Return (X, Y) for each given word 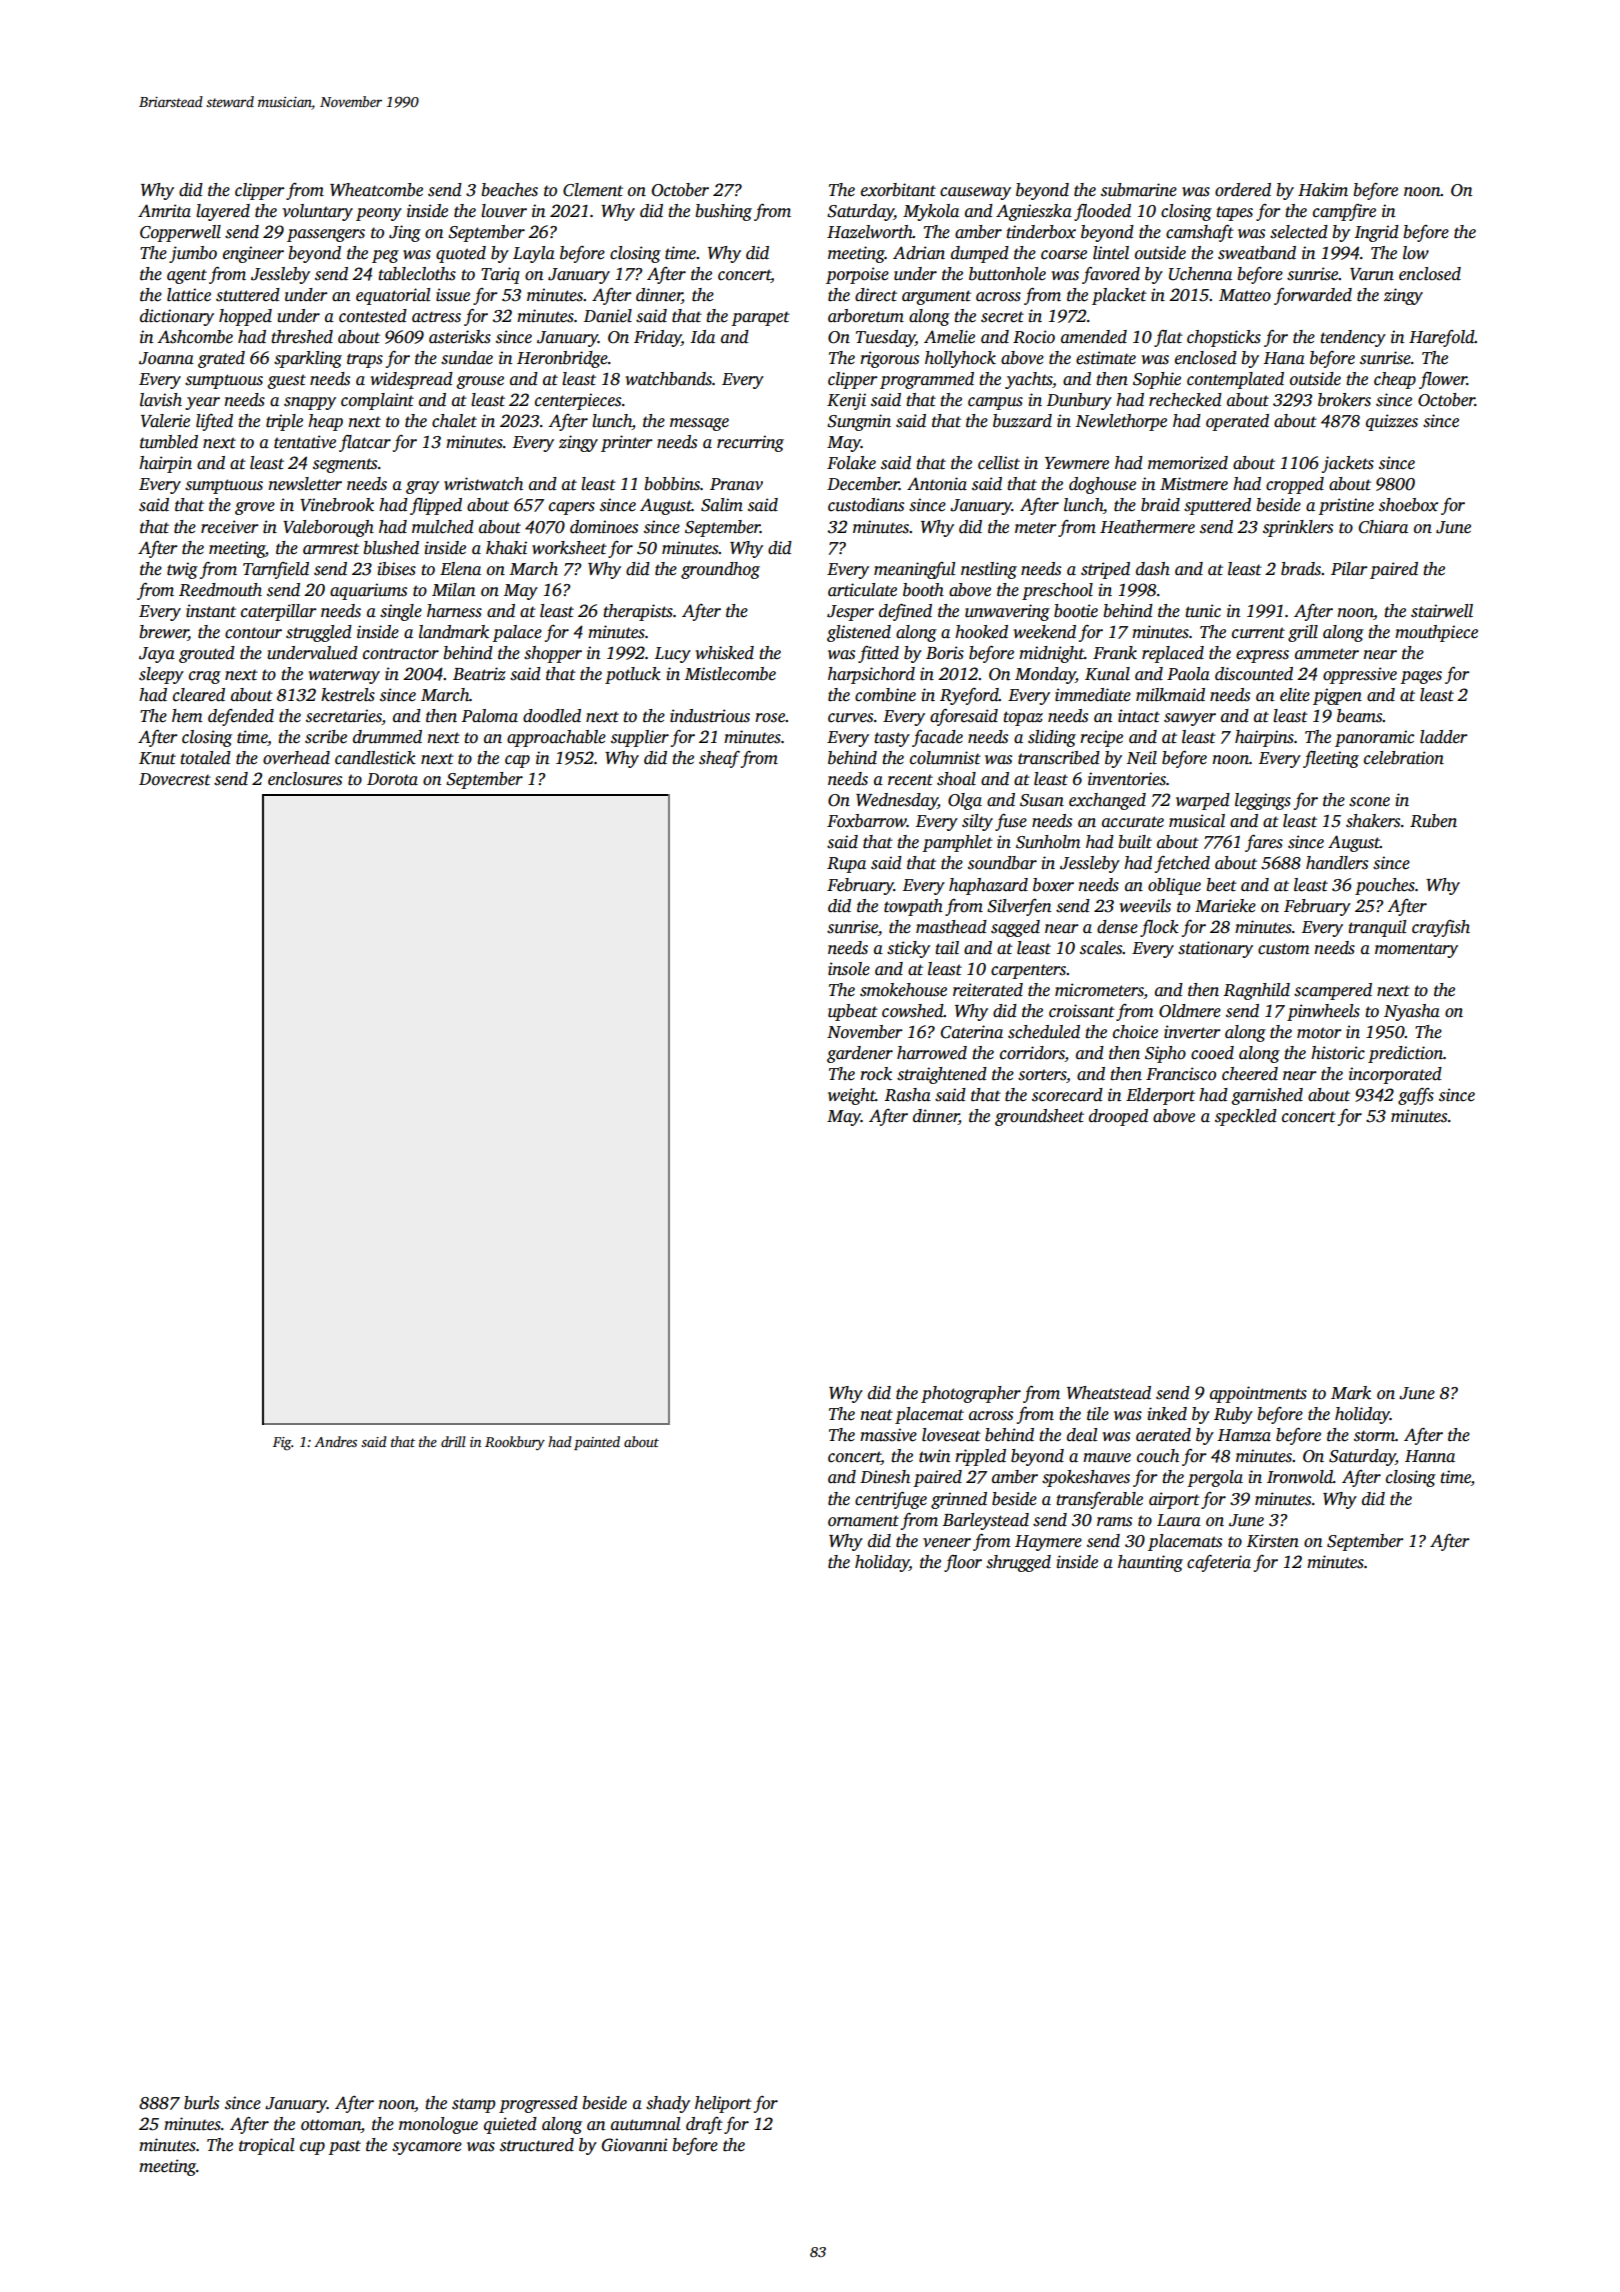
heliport (723, 2104)
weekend (1044, 632)
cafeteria (1219, 1563)
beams (1360, 716)
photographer (971, 1394)
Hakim (1323, 190)
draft (704, 2125)
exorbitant (898, 190)
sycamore (427, 2148)
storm (1374, 1436)
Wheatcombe (376, 190)
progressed (538, 2104)
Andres (335, 1441)
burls (201, 2103)
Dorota (392, 779)
